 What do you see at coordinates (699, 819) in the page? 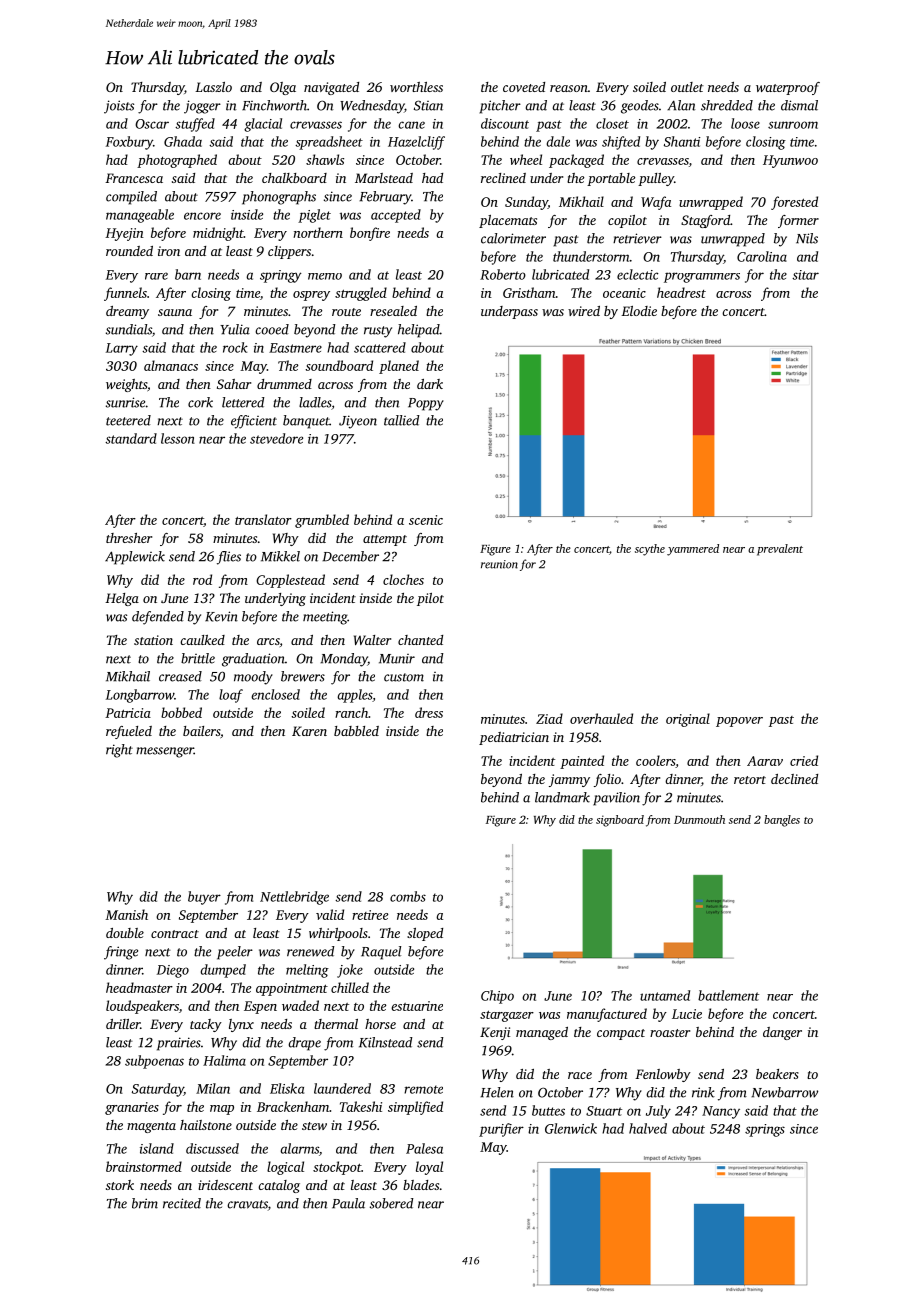
I see `Dunmouth` at bounding box center [699, 819].
